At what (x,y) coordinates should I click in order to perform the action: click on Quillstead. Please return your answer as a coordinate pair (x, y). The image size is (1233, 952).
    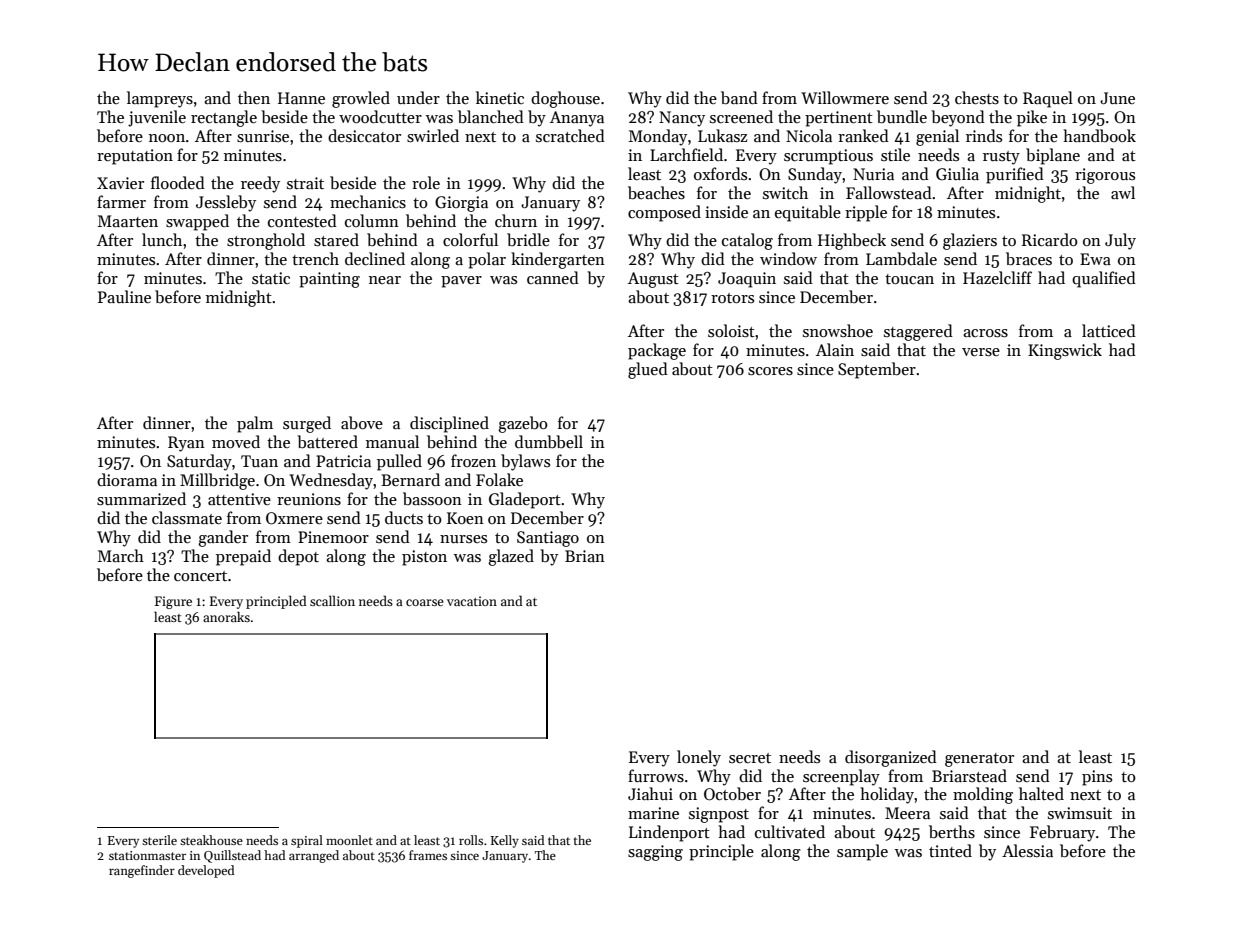
    Looking at the image, I should click on (232, 856).
